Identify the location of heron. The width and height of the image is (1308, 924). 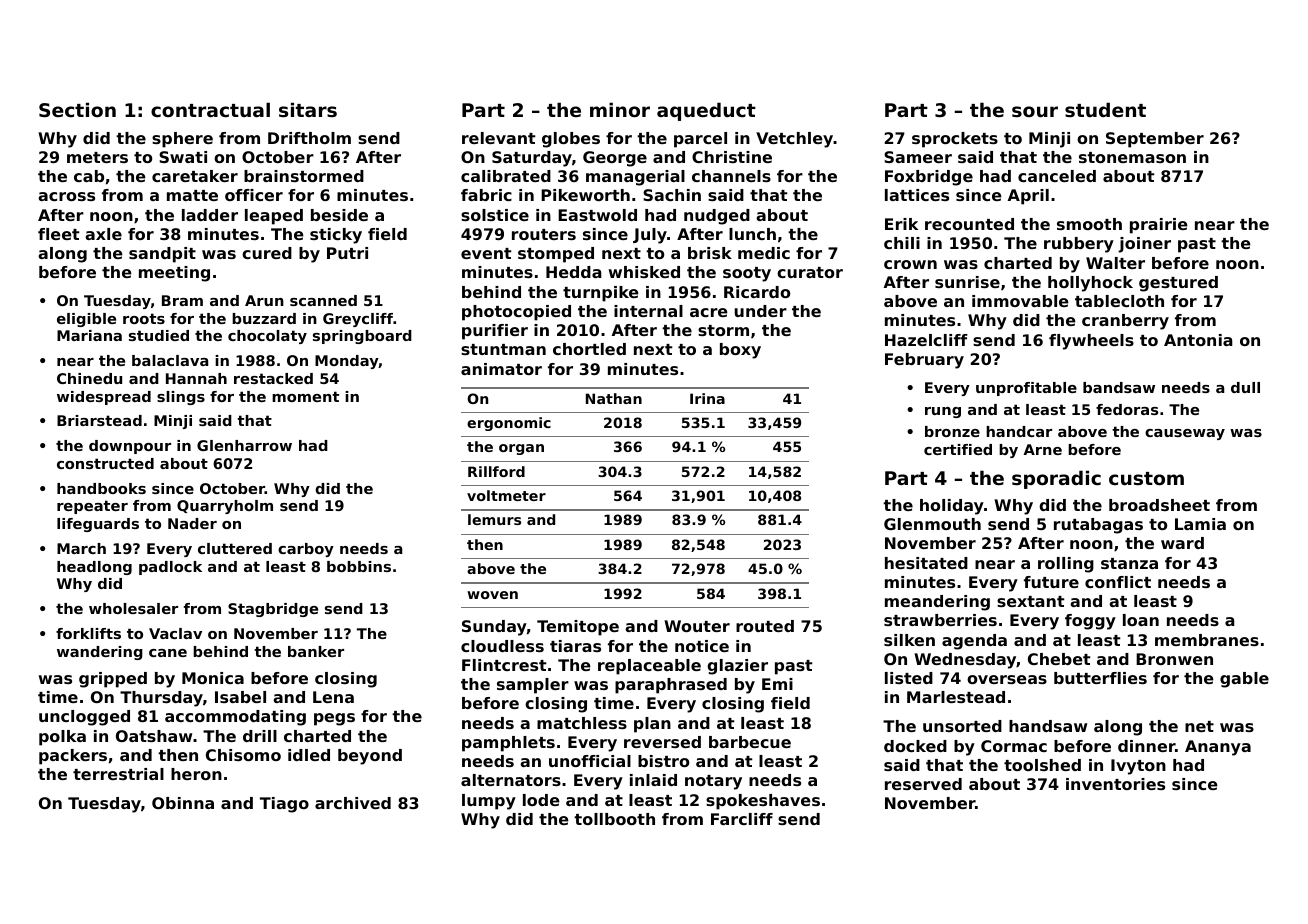
(196, 774).
